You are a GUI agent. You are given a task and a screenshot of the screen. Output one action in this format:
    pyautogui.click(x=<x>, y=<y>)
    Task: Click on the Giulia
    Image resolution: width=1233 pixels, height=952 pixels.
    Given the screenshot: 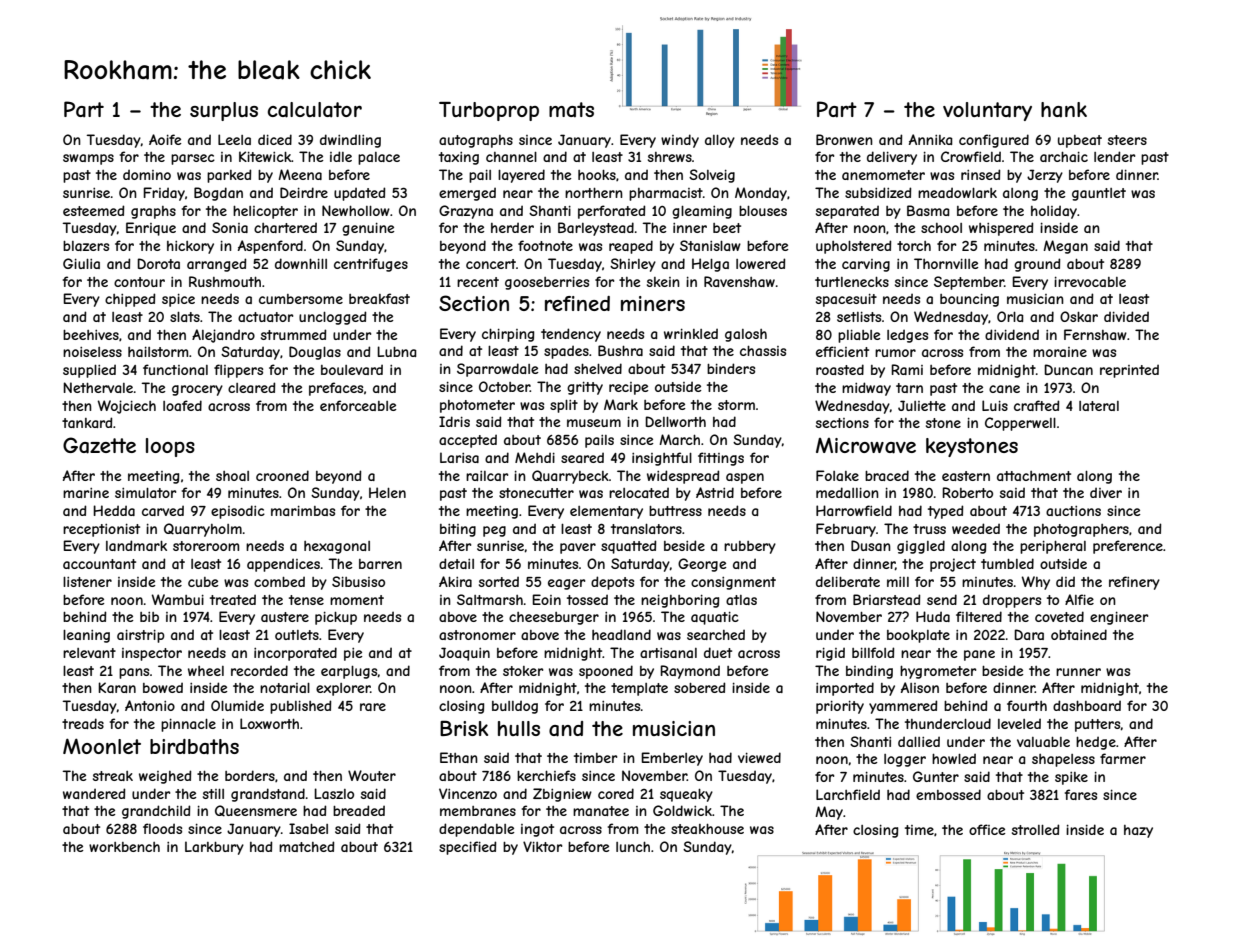 What is the action you would take?
    pyautogui.click(x=81, y=263)
